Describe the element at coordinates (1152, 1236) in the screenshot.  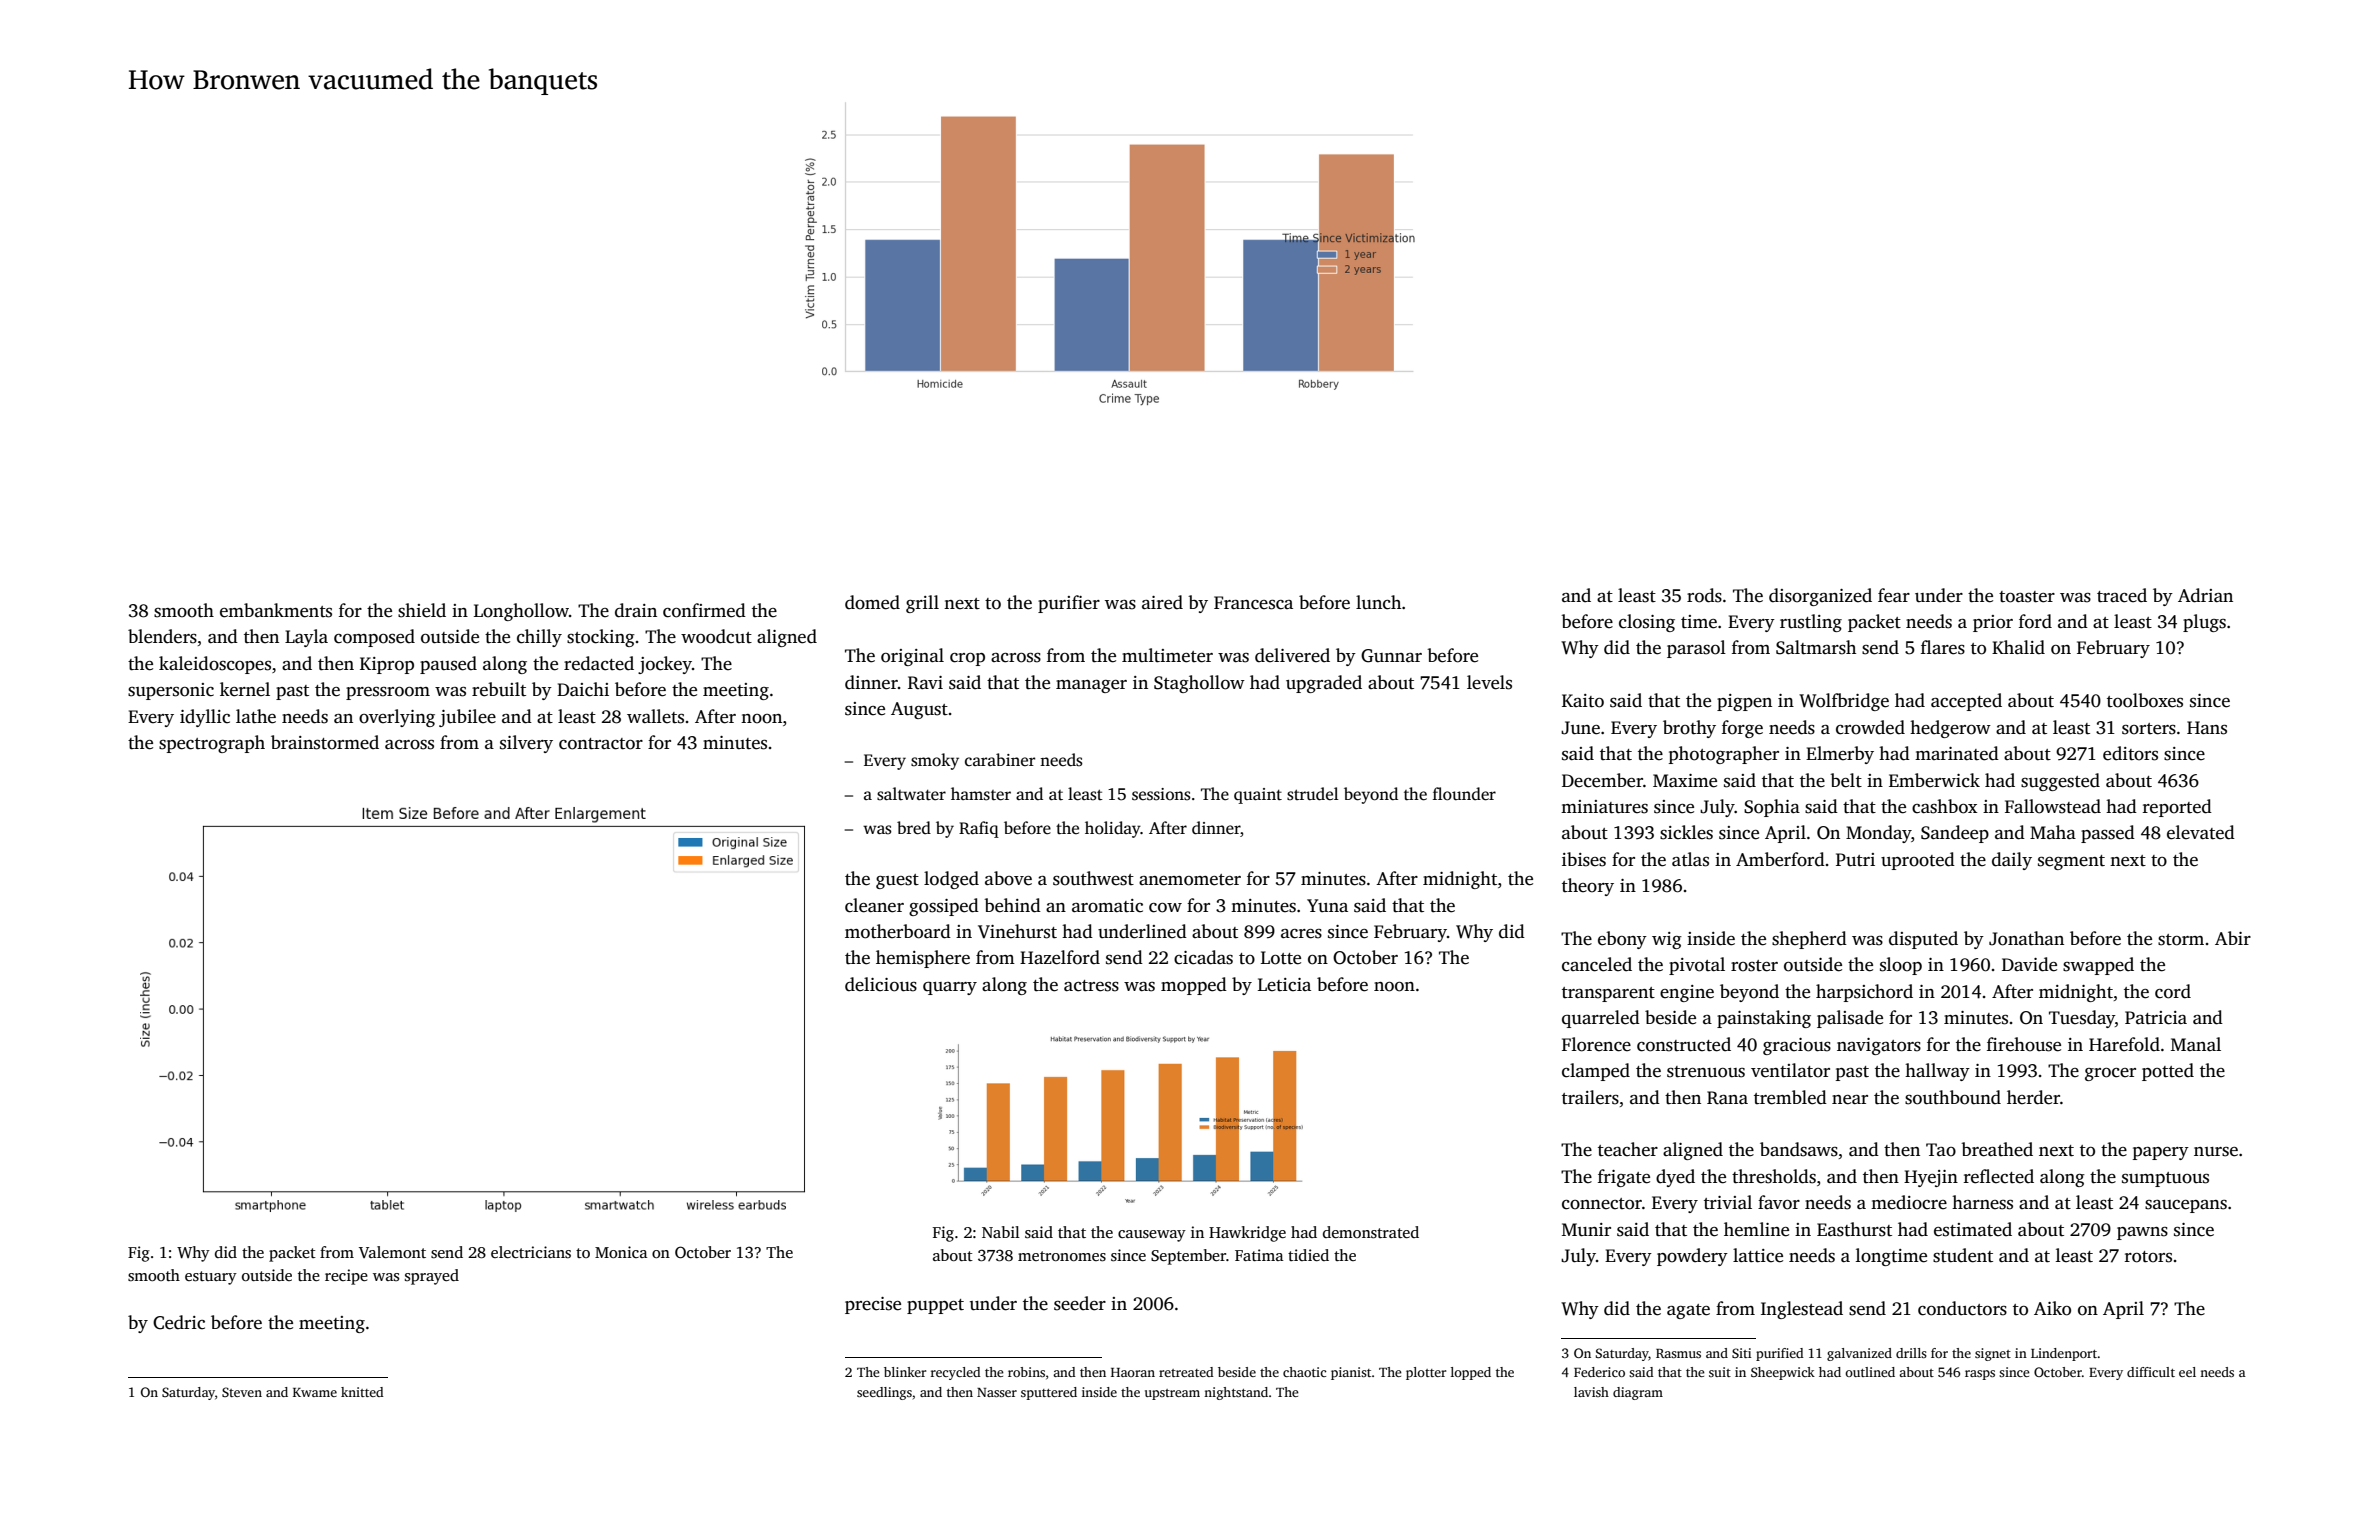
I see `causeway` at that location.
